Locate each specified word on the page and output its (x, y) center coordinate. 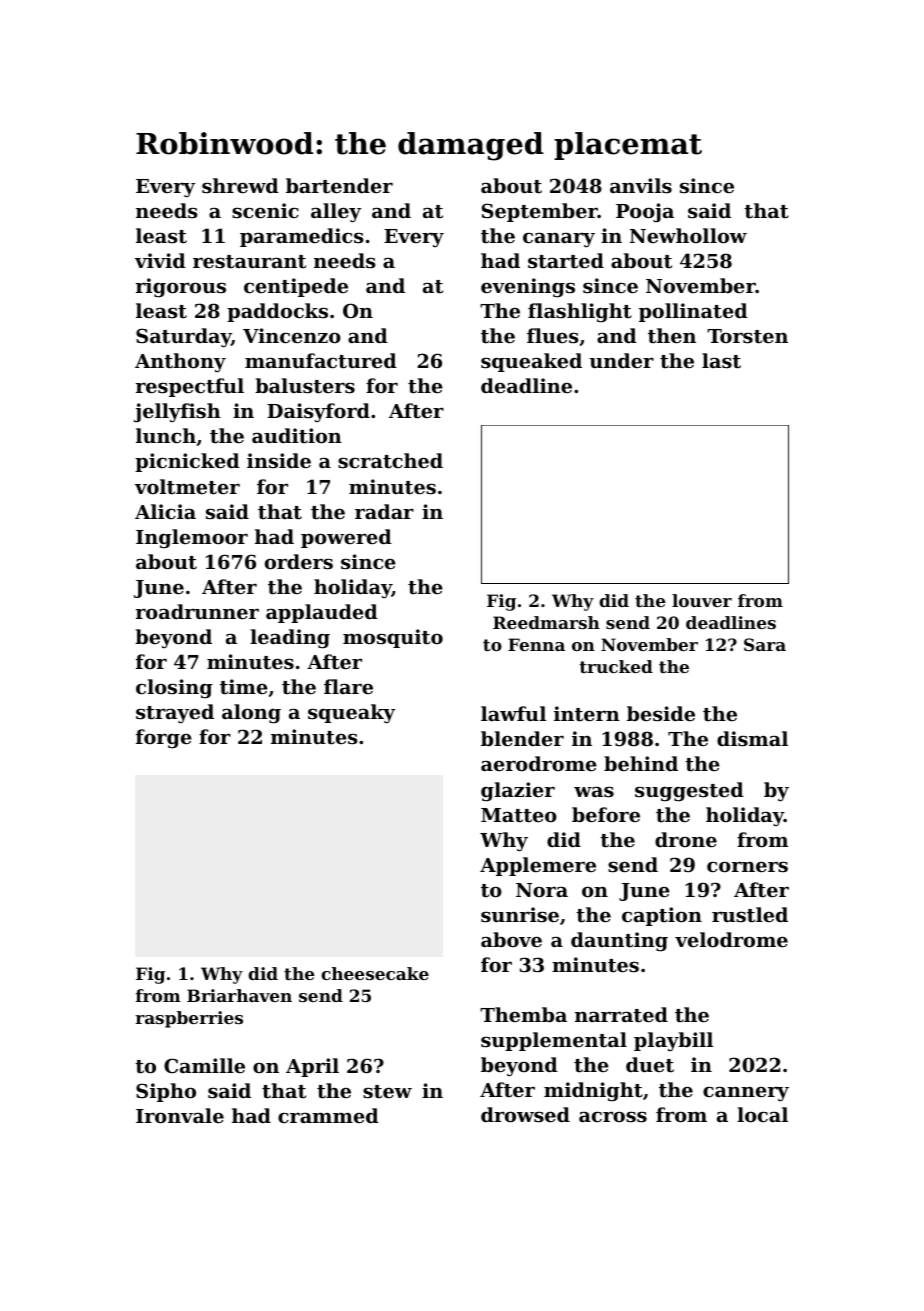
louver (702, 600)
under (621, 360)
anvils (641, 186)
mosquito (393, 638)
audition (297, 436)
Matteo (519, 815)
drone (686, 839)
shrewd (240, 186)
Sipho (166, 1092)
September (540, 212)
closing (174, 689)
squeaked (531, 362)
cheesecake (375, 973)
